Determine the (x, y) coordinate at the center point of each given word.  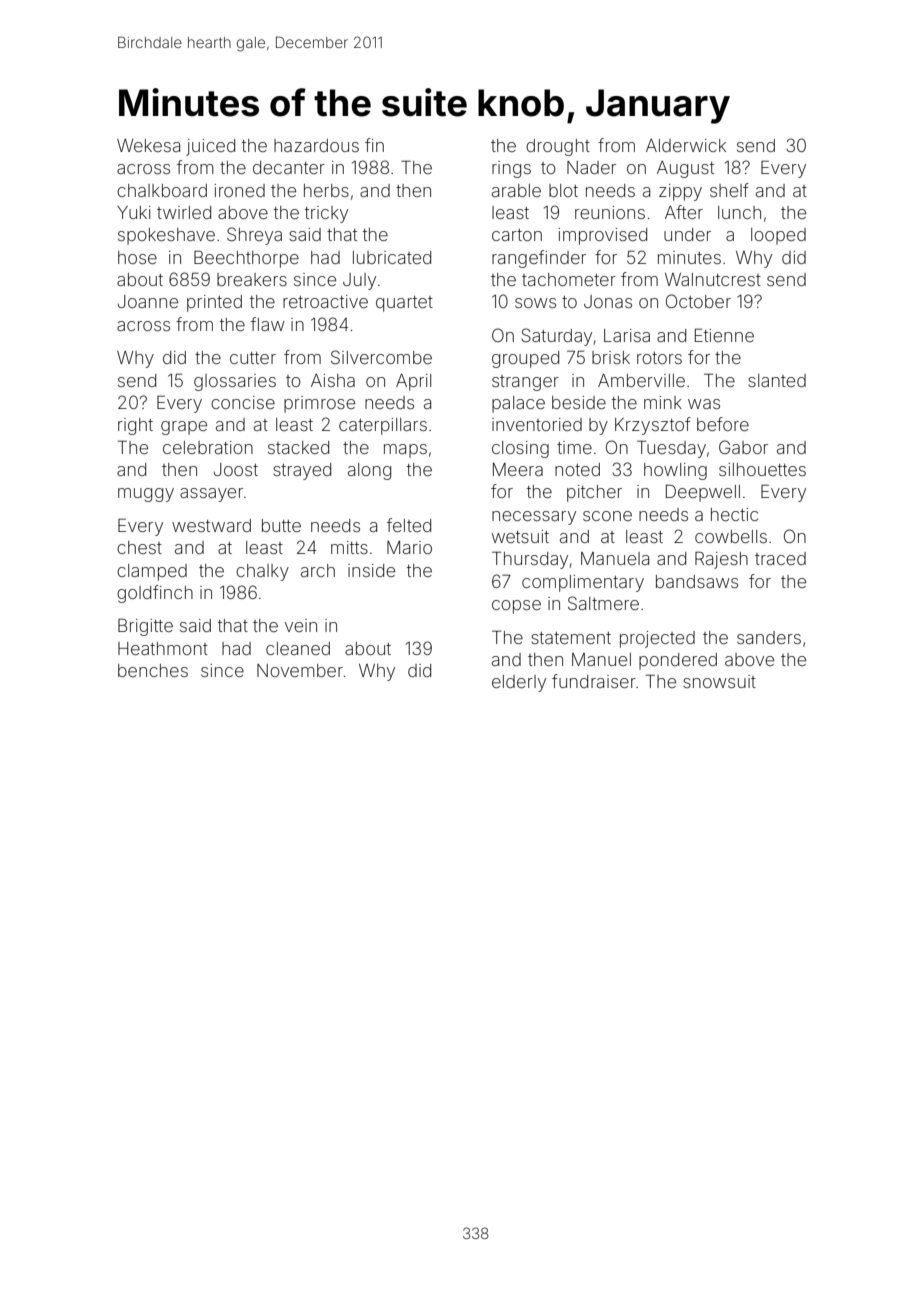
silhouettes (762, 469)
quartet (404, 304)
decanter (289, 167)
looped (778, 236)
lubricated (392, 257)
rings (511, 169)
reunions (610, 212)
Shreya (254, 236)
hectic (734, 514)
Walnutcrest (713, 279)
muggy (146, 495)
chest (139, 547)
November (300, 670)
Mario (409, 547)
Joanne (148, 301)
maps (405, 451)
